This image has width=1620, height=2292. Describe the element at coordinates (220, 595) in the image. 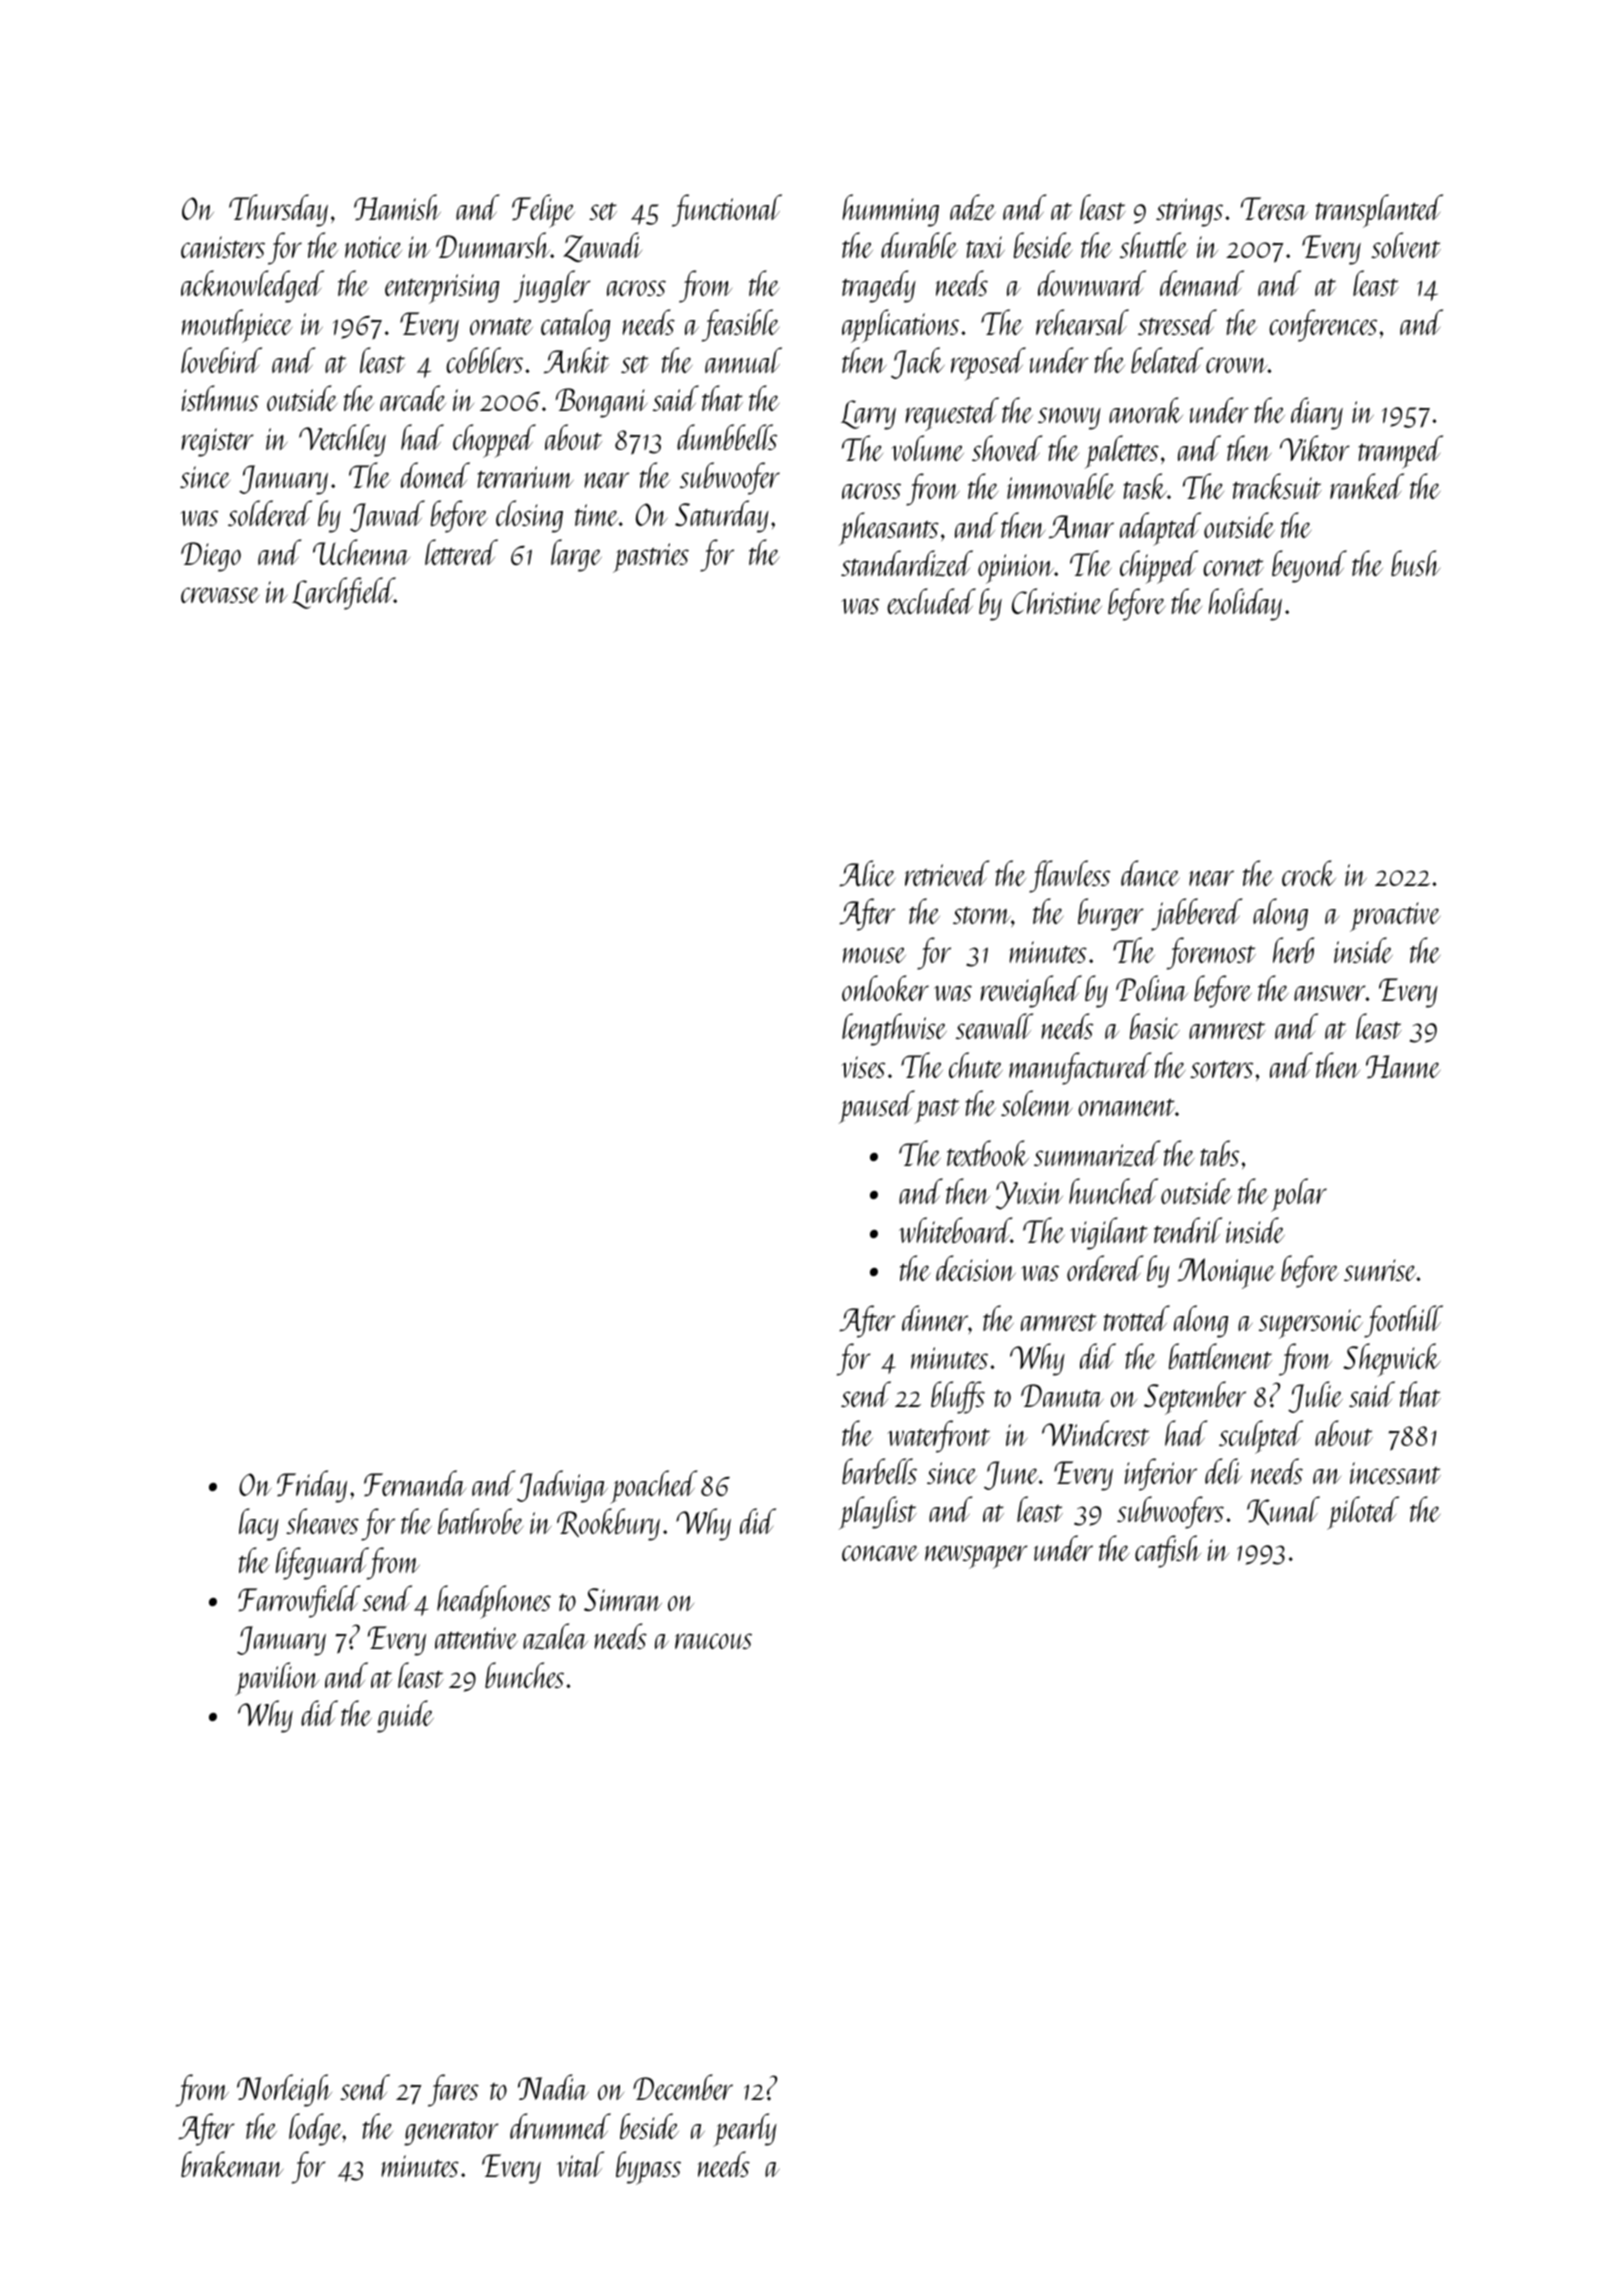

I see `crevasse` at that location.
